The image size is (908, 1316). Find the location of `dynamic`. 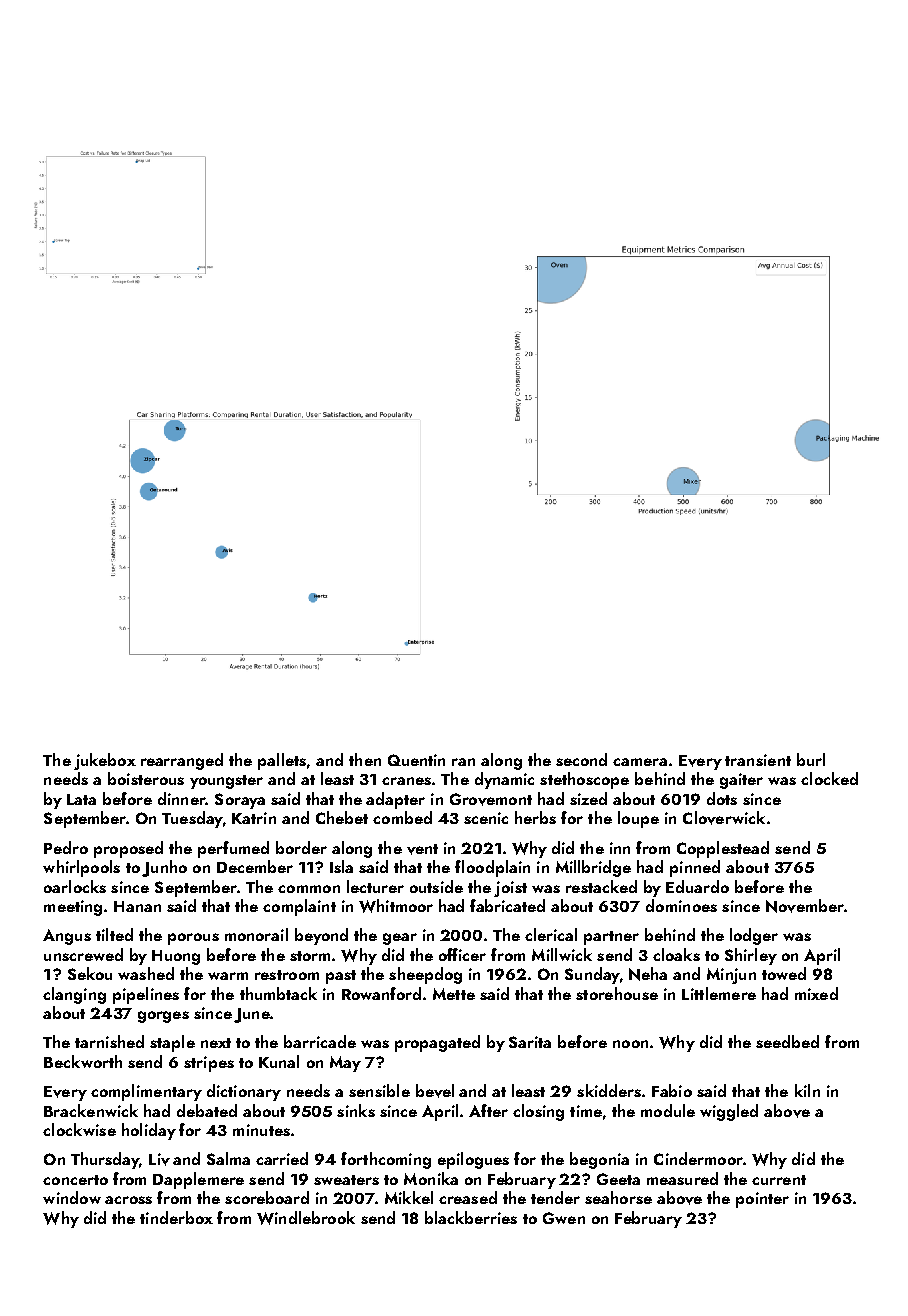

dynamic is located at coordinates (504, 780).
